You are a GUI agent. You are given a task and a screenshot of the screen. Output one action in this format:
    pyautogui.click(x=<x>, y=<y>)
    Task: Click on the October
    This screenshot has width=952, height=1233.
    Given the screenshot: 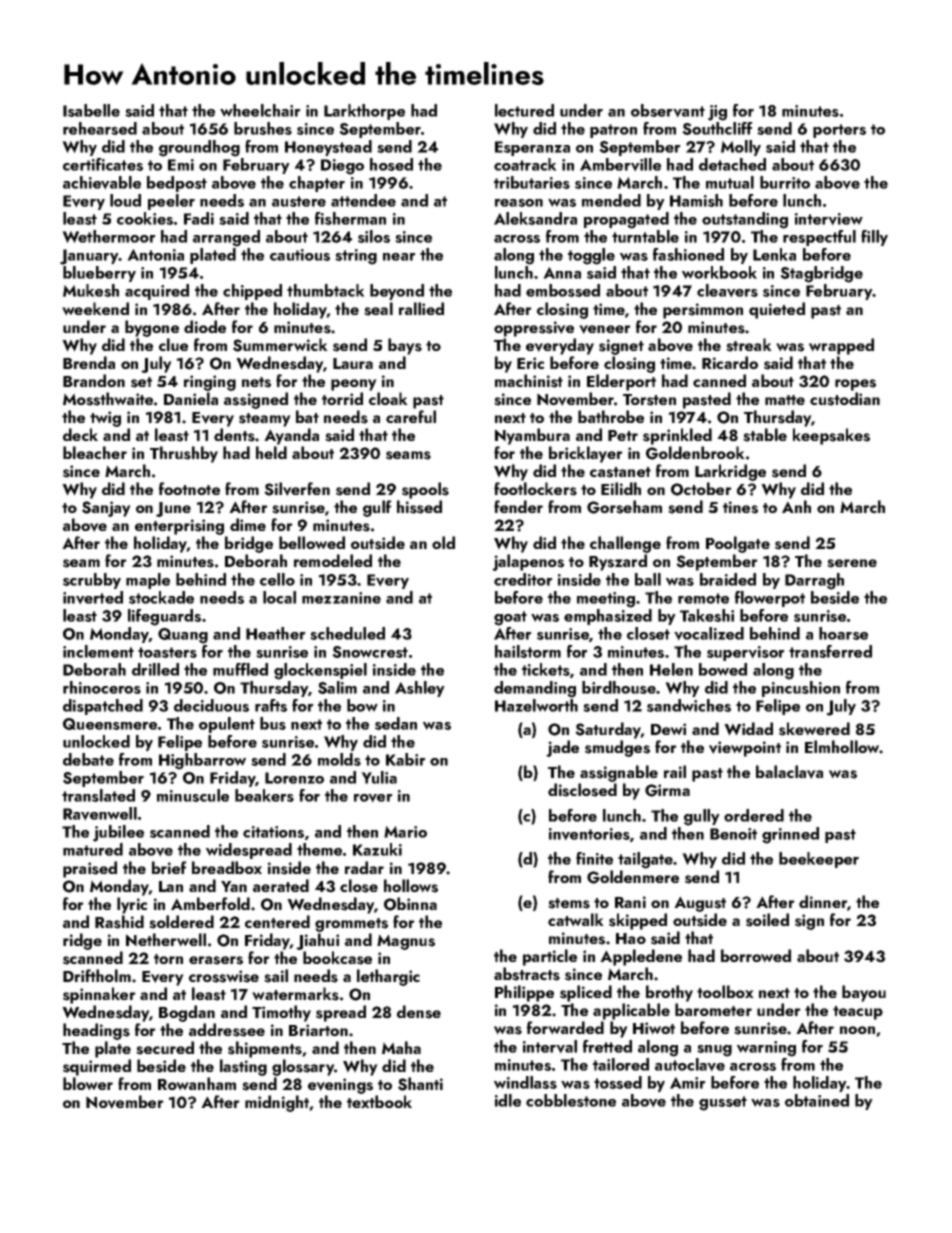 What is the action you would take?
    pyautogui.click(x=701, y=489)
